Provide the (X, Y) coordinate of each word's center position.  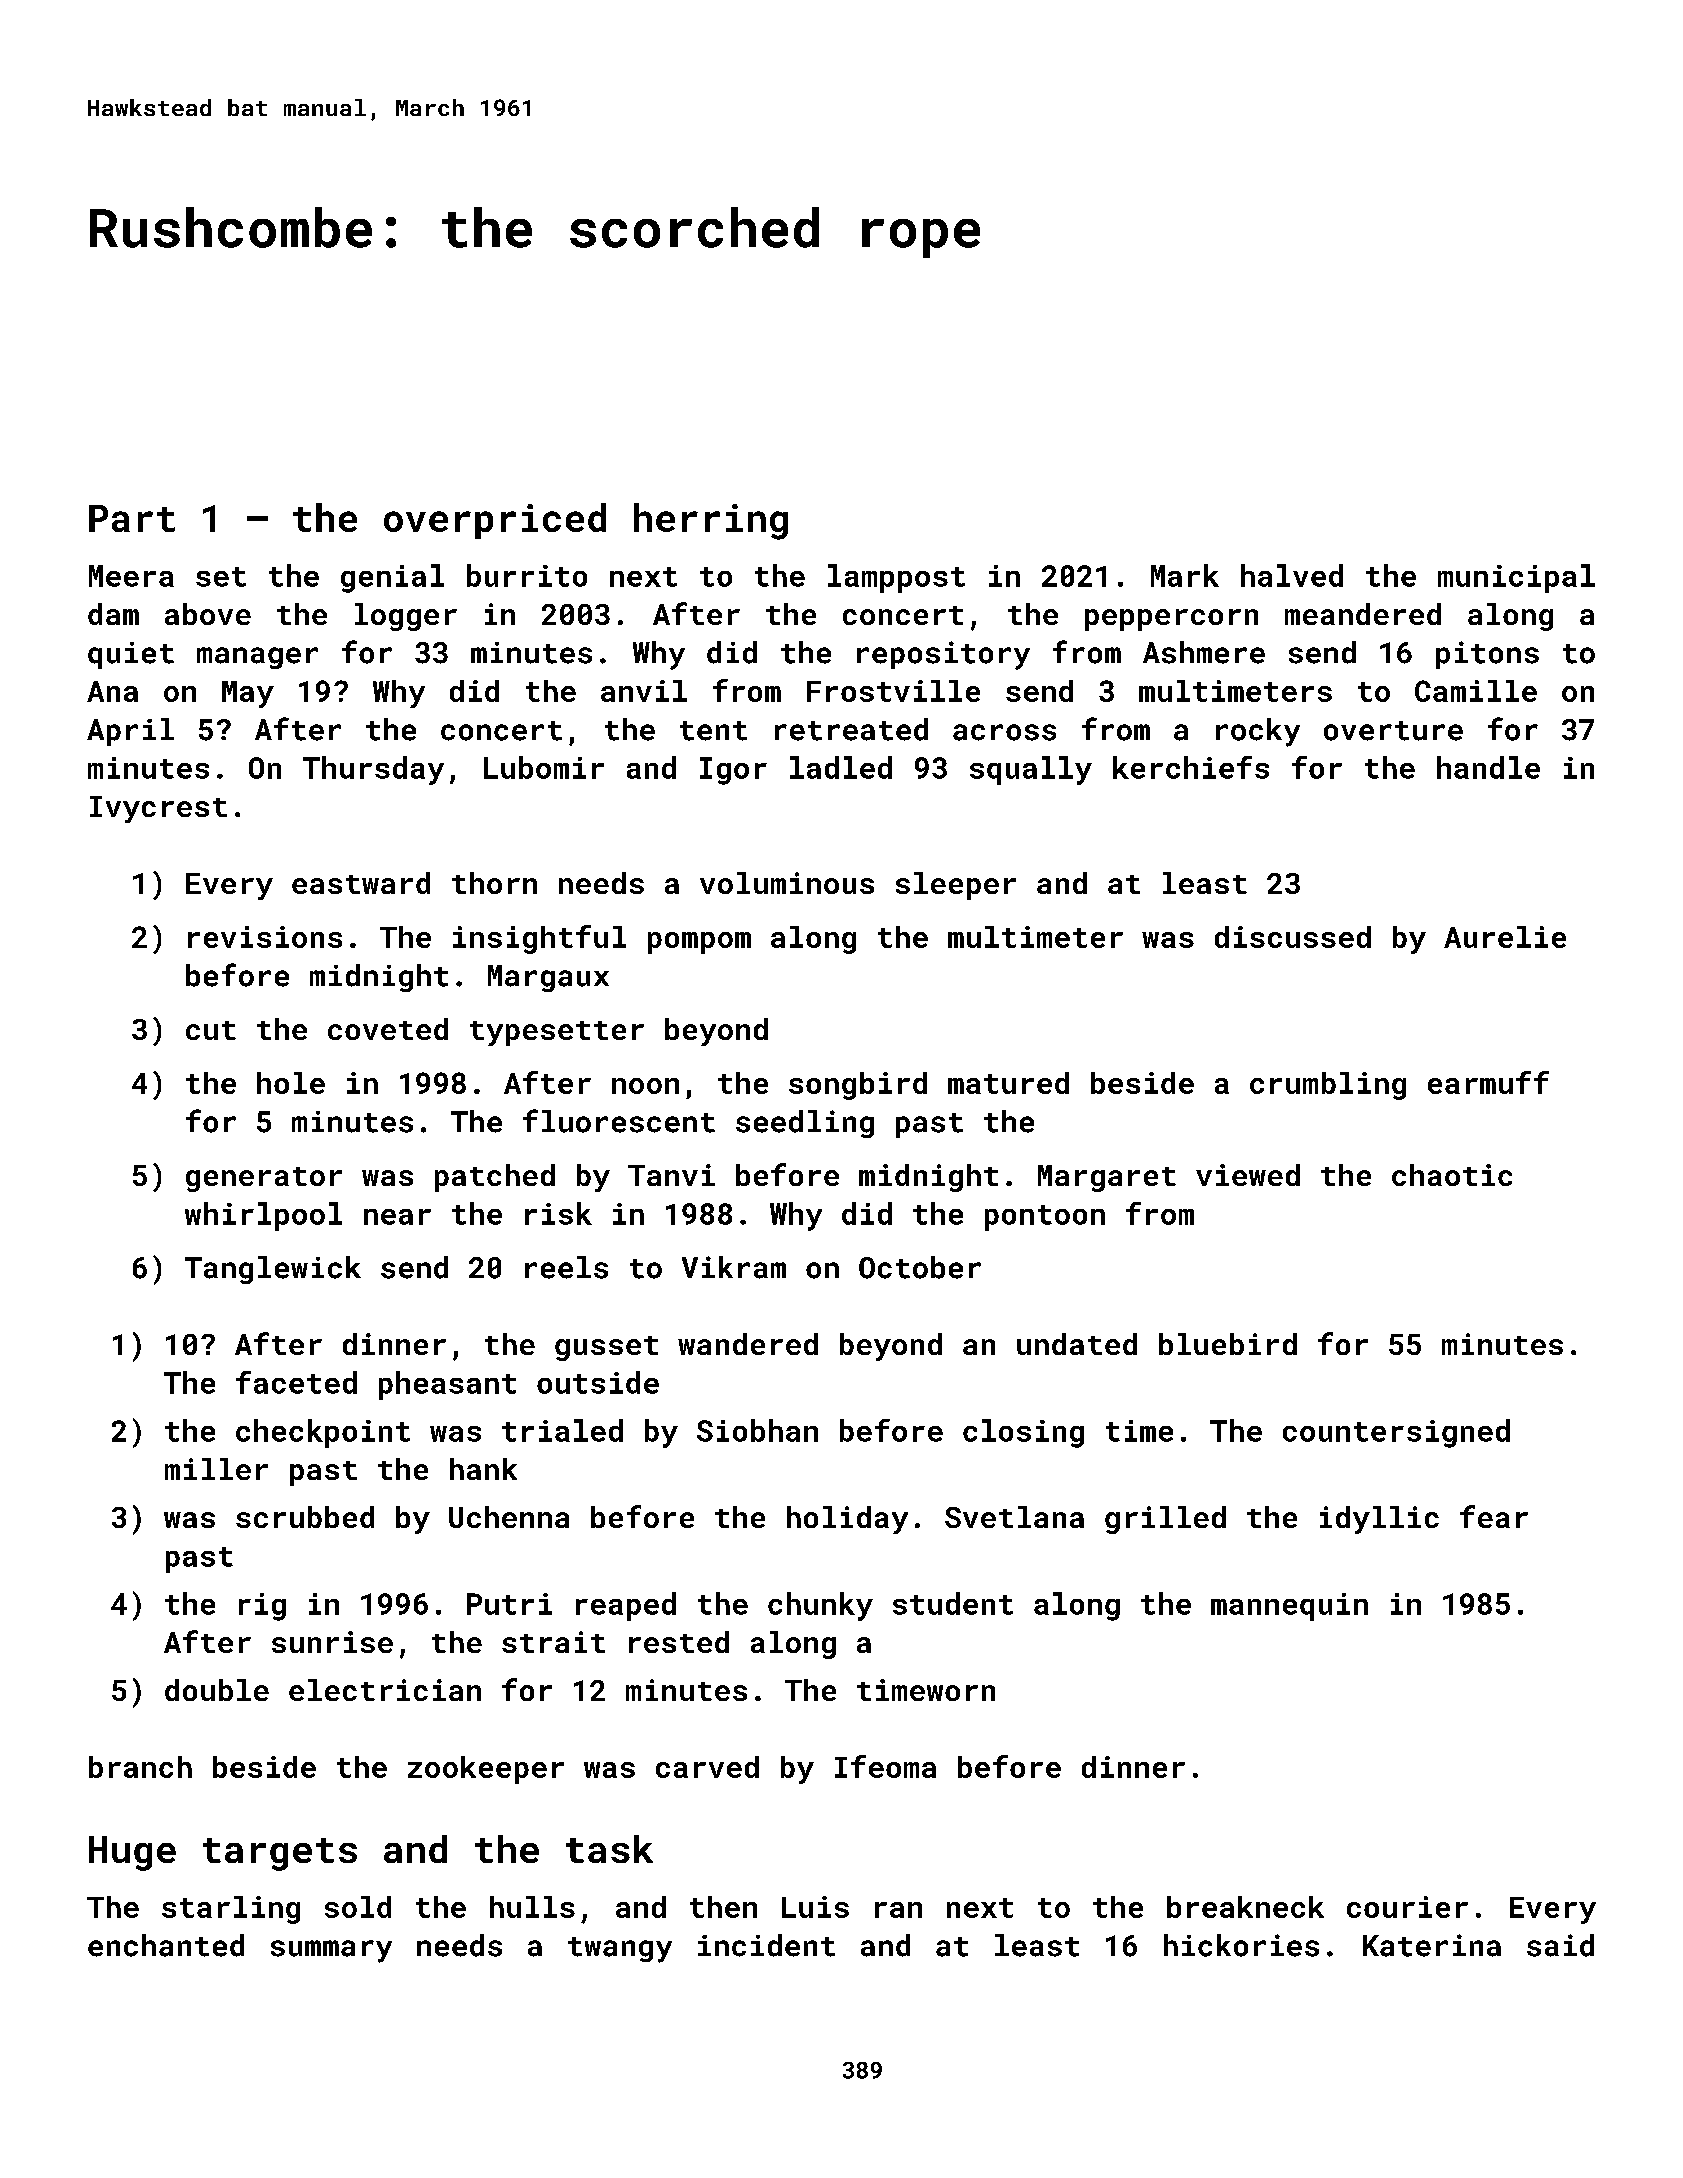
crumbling (1328, 1086)
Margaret (1107, 1178)
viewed (1248, 1175)
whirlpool (263, 1216)
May (248, 694)
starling (231, 1910)
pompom (699, 943)
